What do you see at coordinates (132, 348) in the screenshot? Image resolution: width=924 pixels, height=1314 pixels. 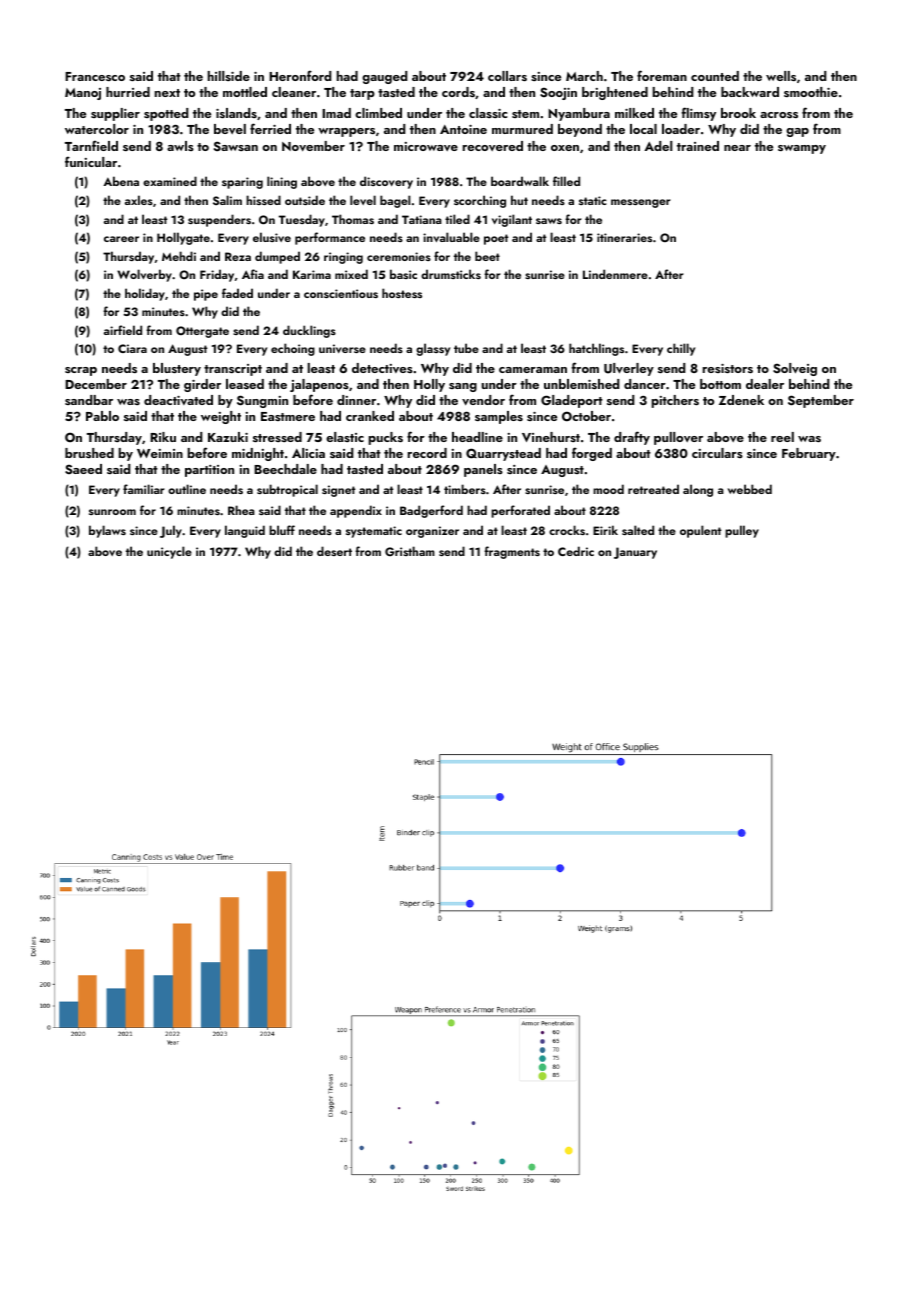 I see `Ciara` at bounding box center [132, 348].
